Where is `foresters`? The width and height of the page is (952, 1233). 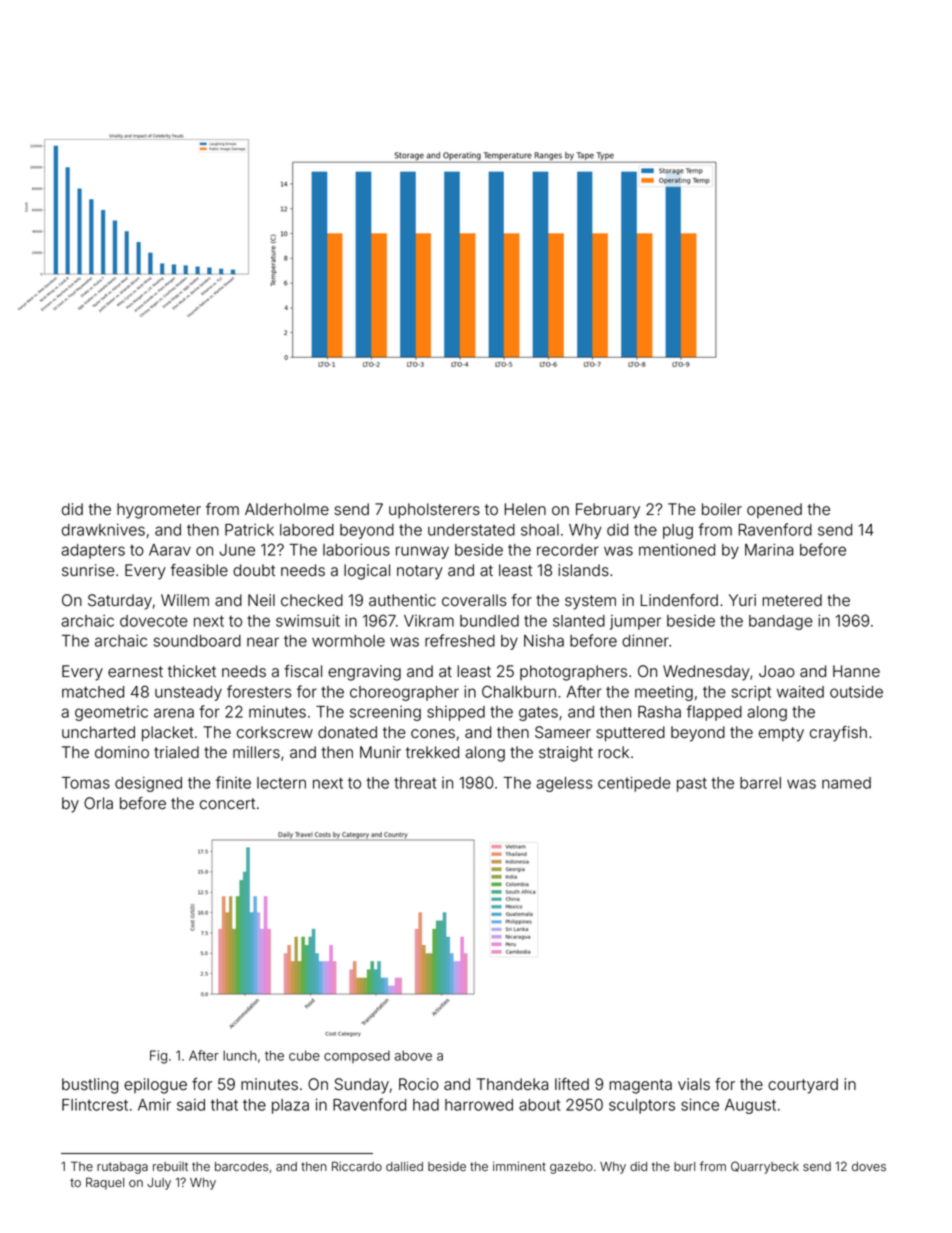 foresters is located at coordinates (259, 691).
